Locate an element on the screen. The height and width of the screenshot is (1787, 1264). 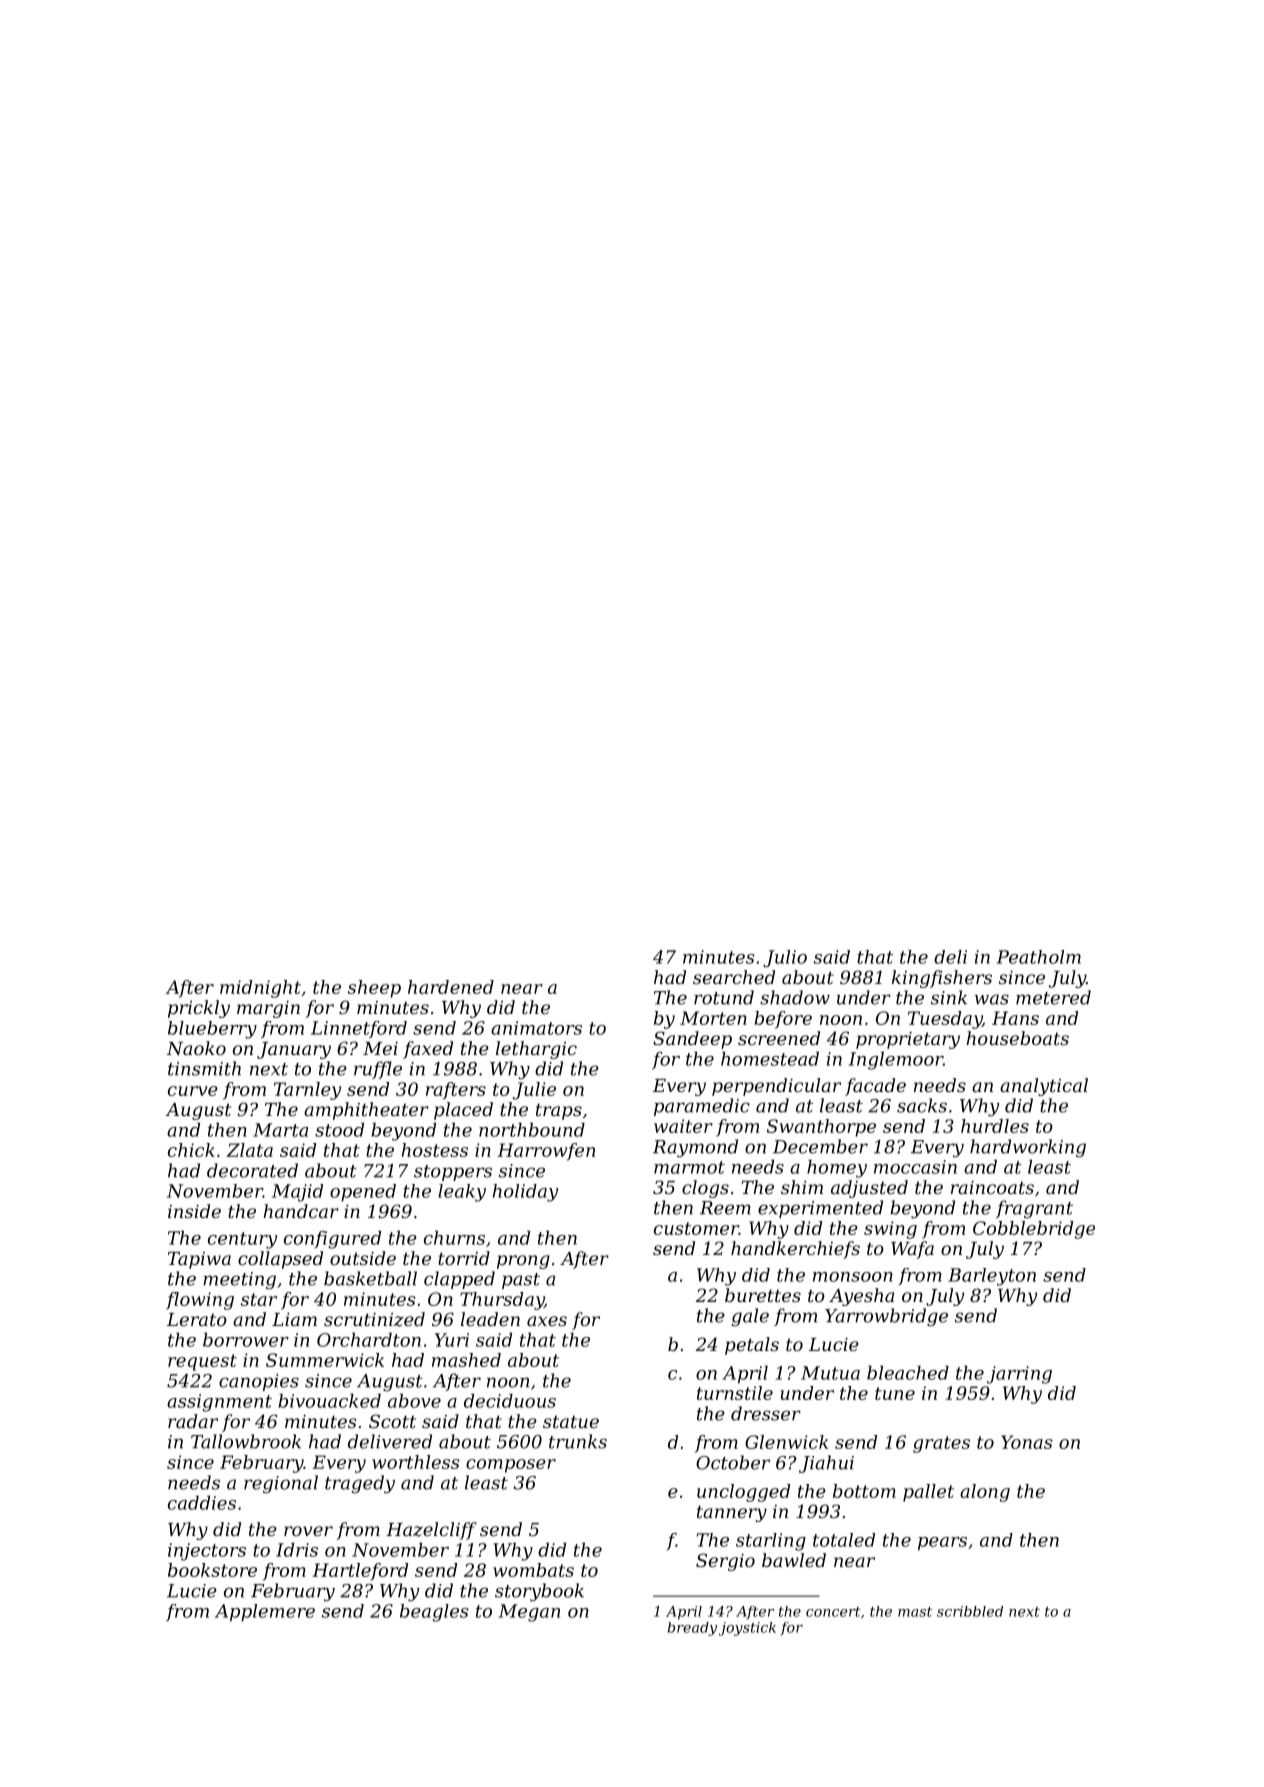
handkerchiefs is located at coordinates (795, 1250).
